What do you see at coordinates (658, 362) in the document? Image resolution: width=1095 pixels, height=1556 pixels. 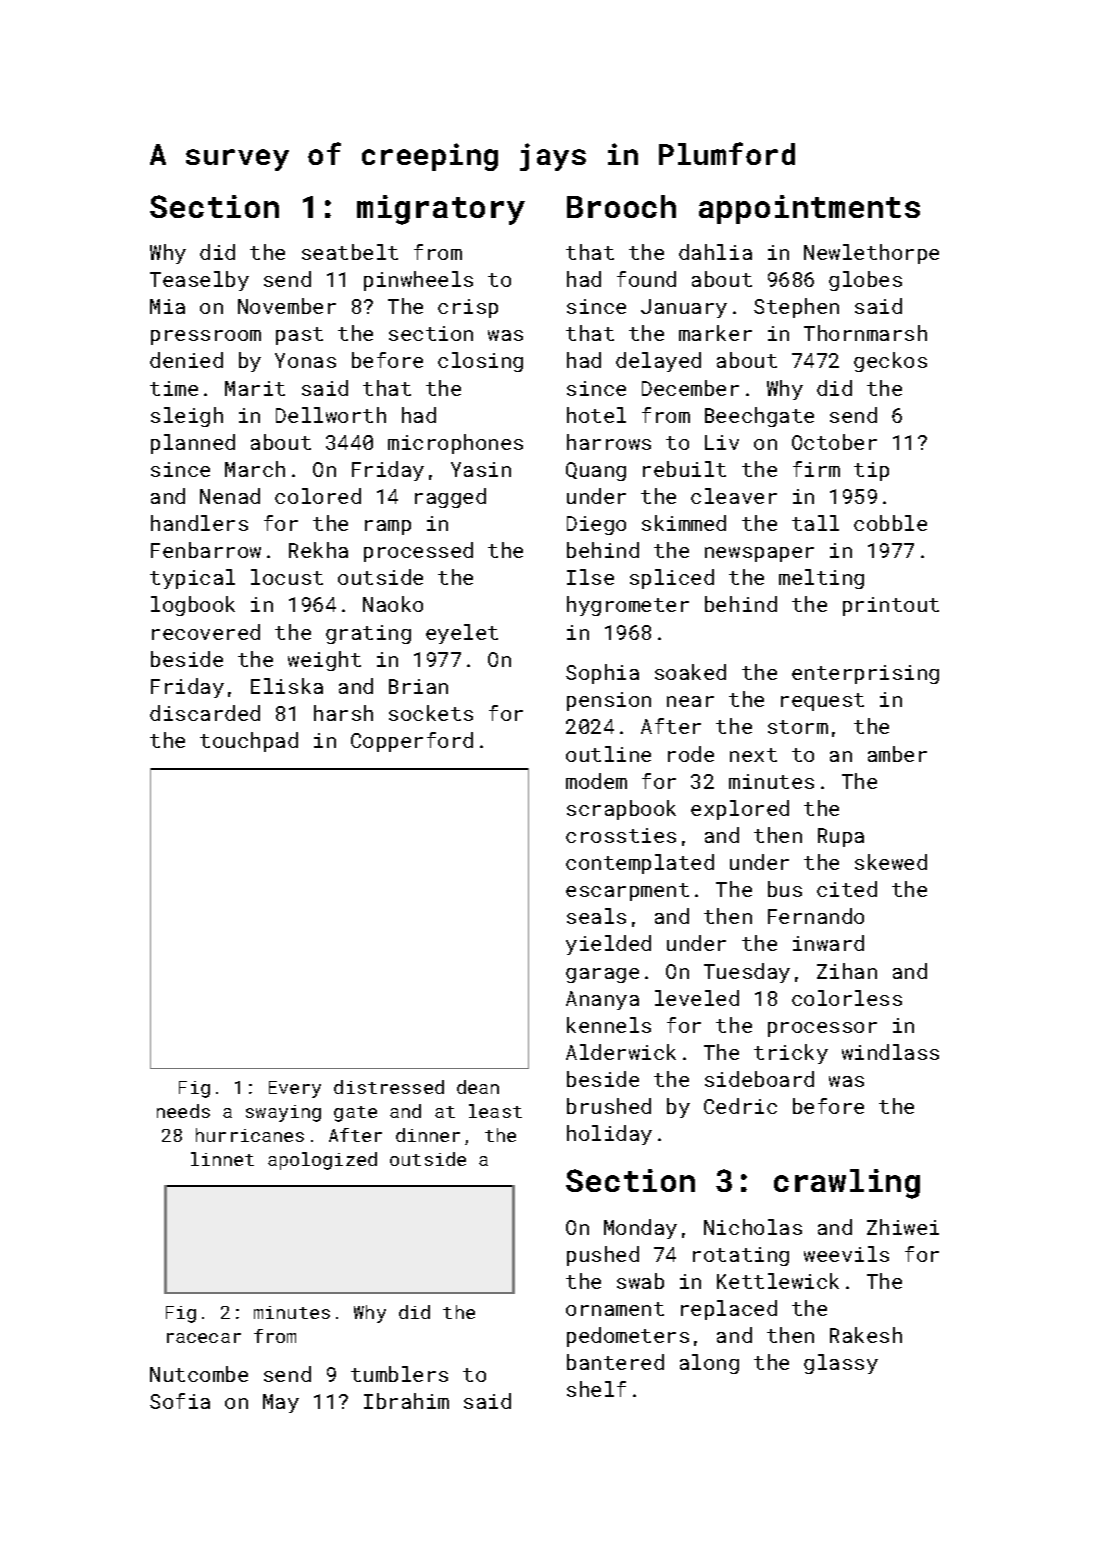 I see `delayed` at bounding box center [658, 362].
